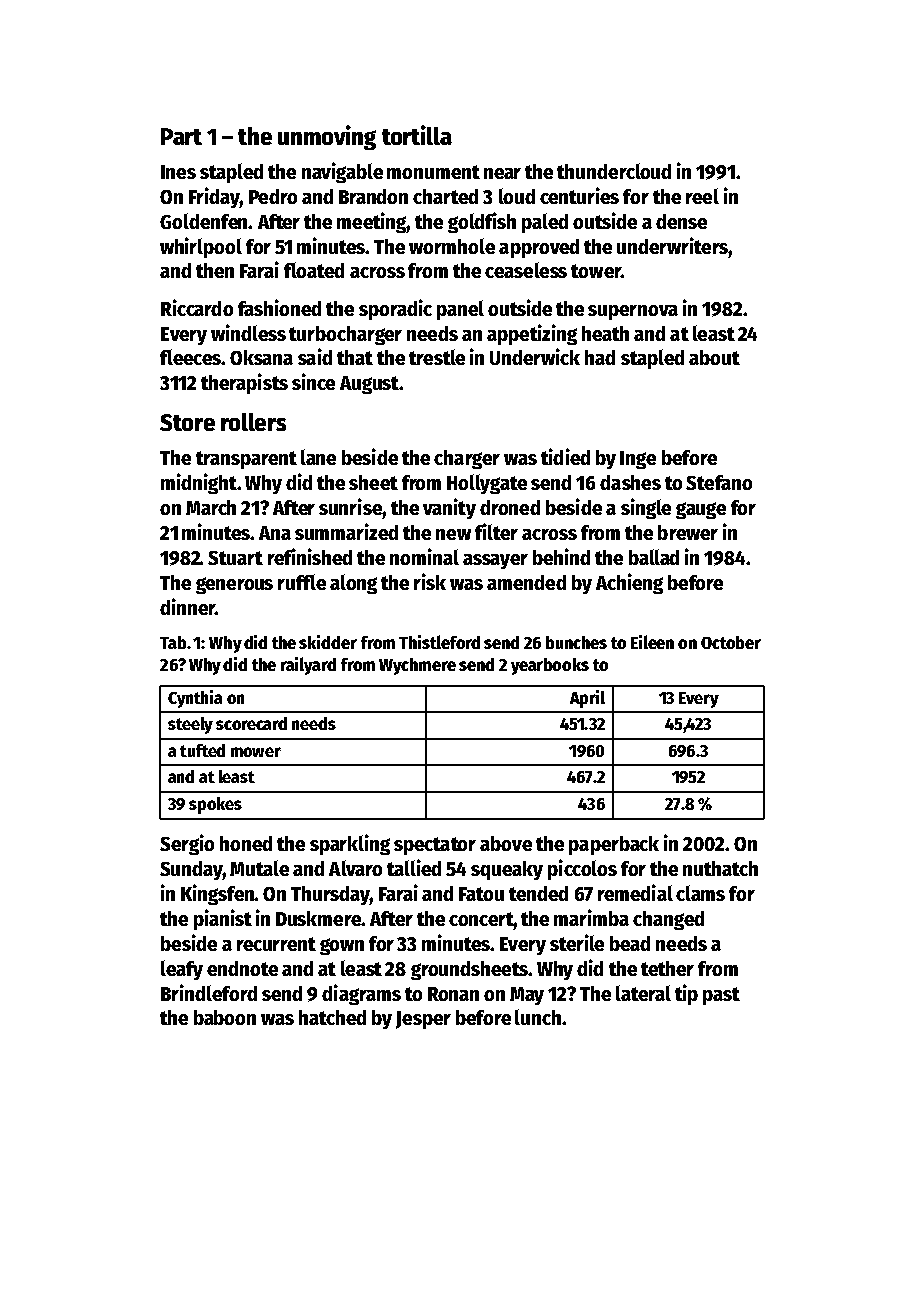  What do you see at coordinates (633, 312) in the page?
I see `supernova` at bounding box center [633, 312].
